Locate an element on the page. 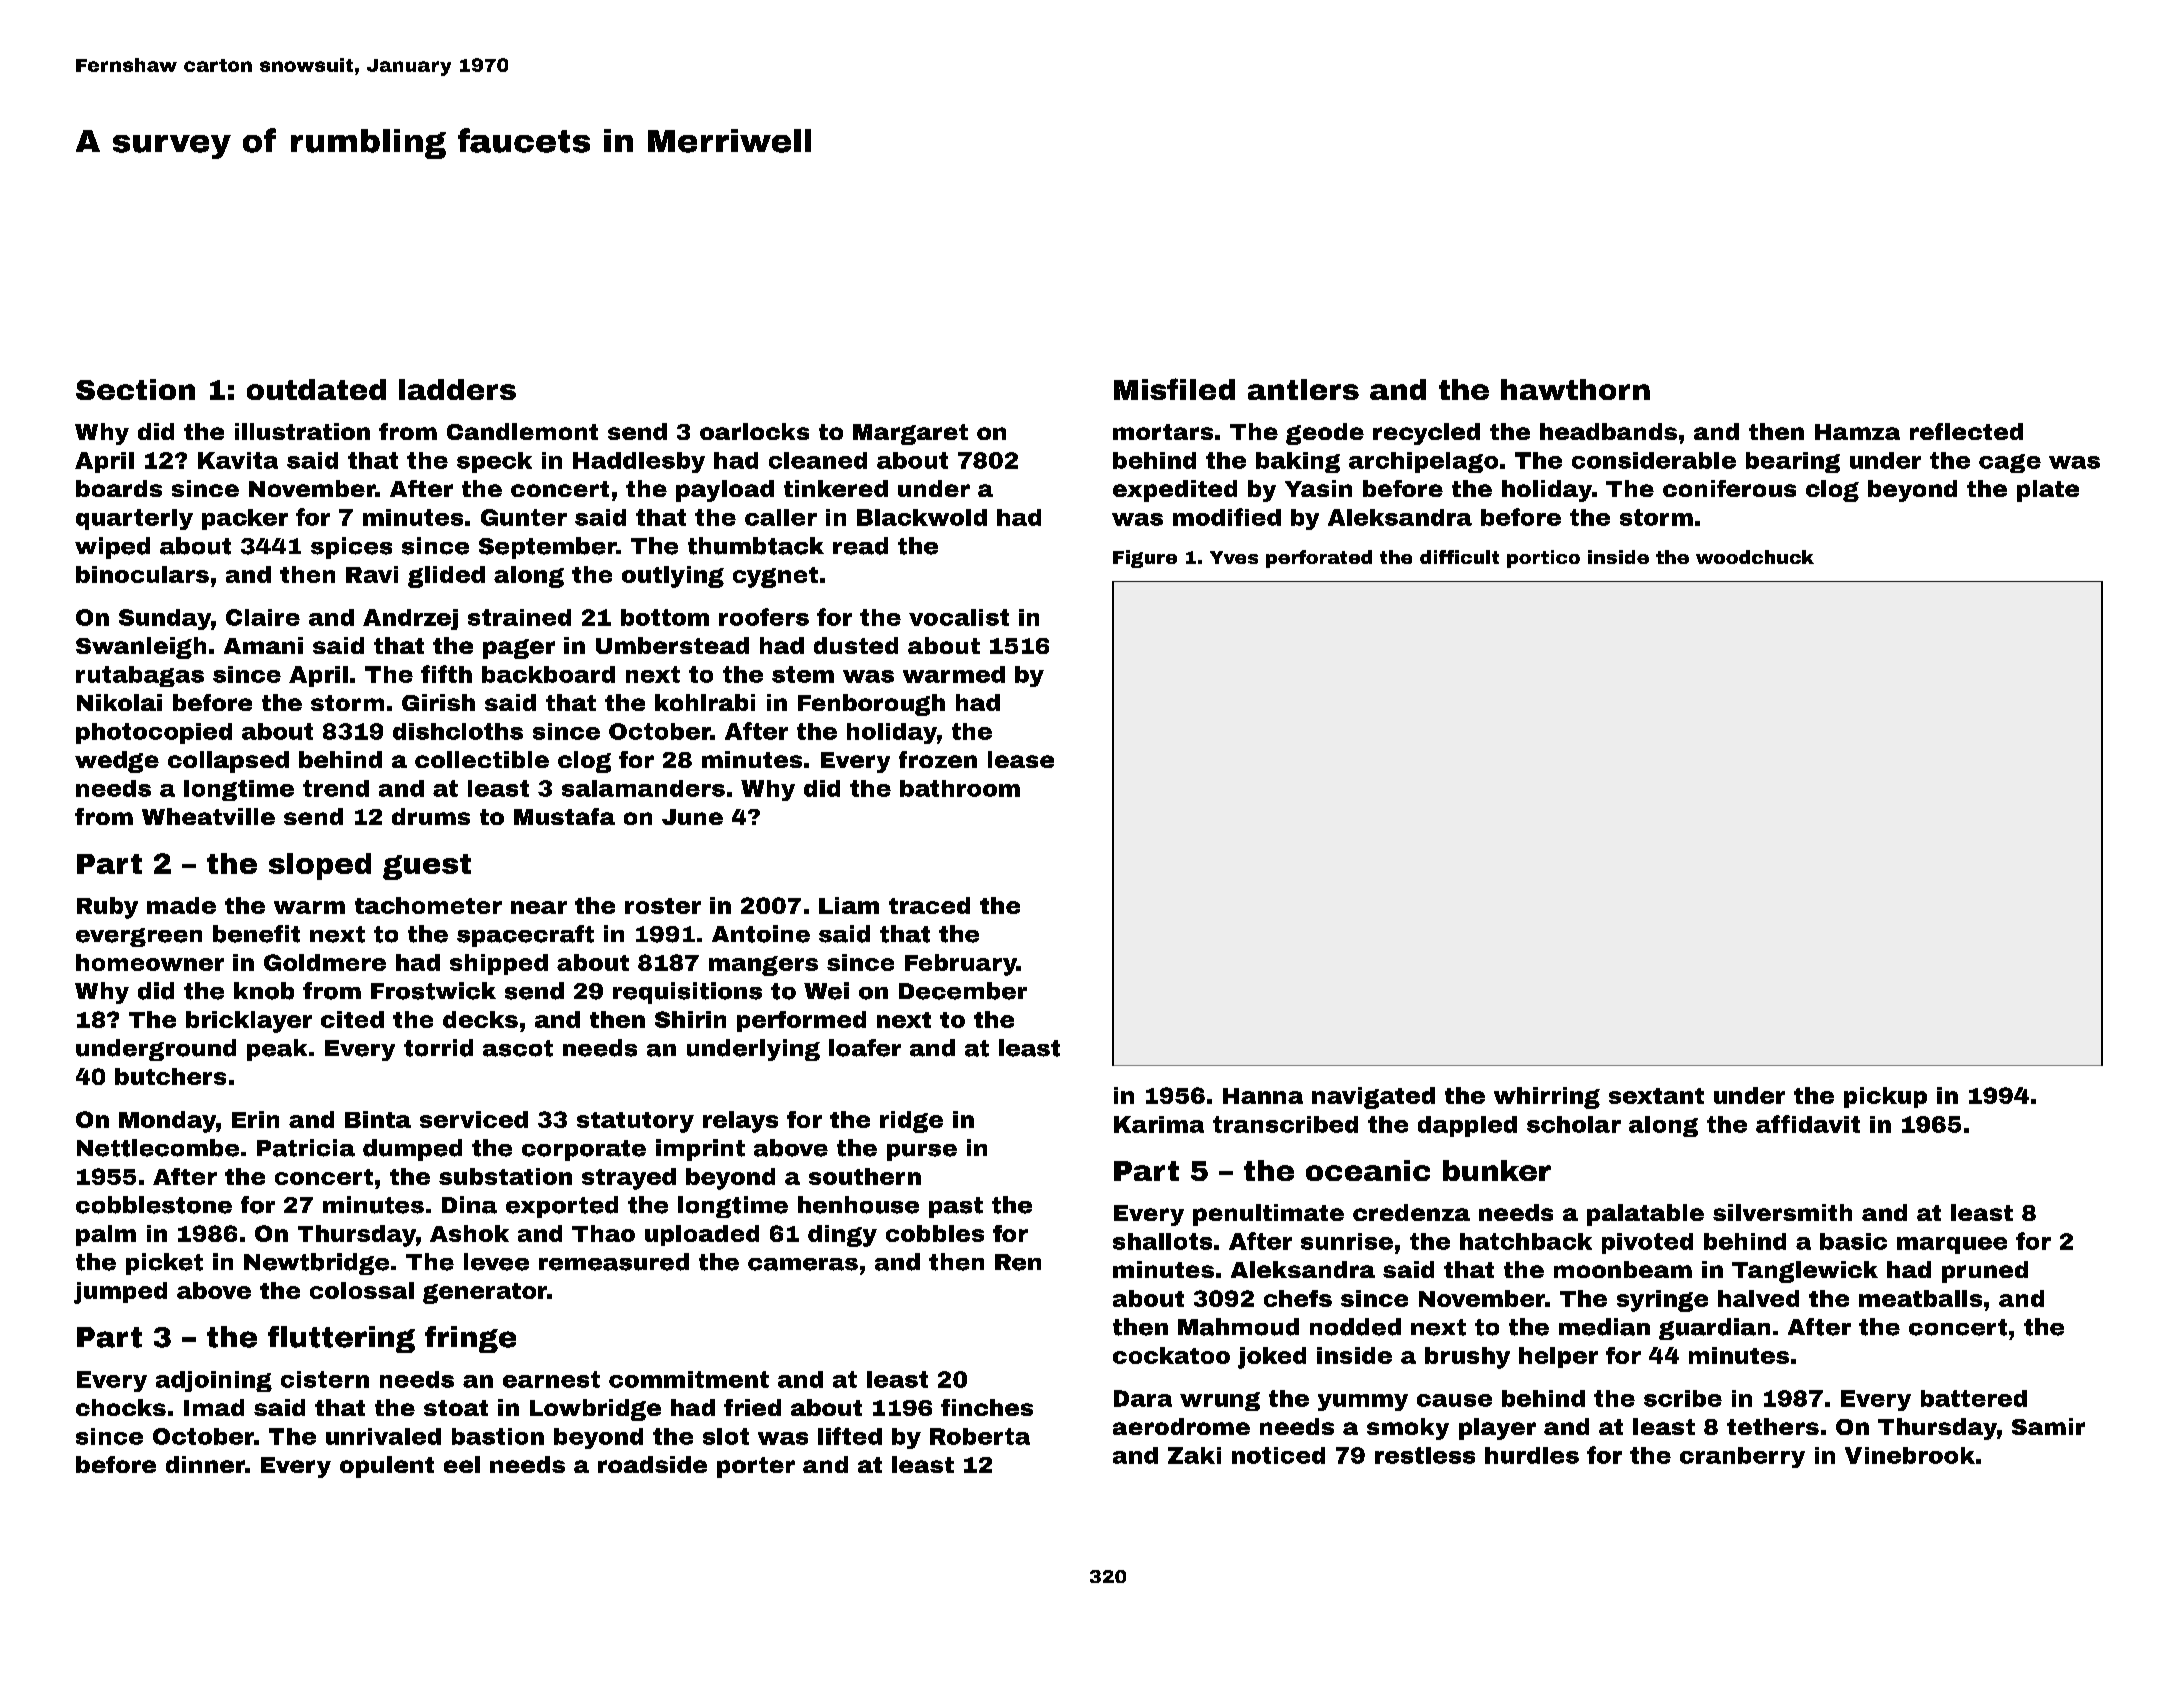 This image has height=1683, width=2178. hawthorn is located at coordinates (1575, 389).
